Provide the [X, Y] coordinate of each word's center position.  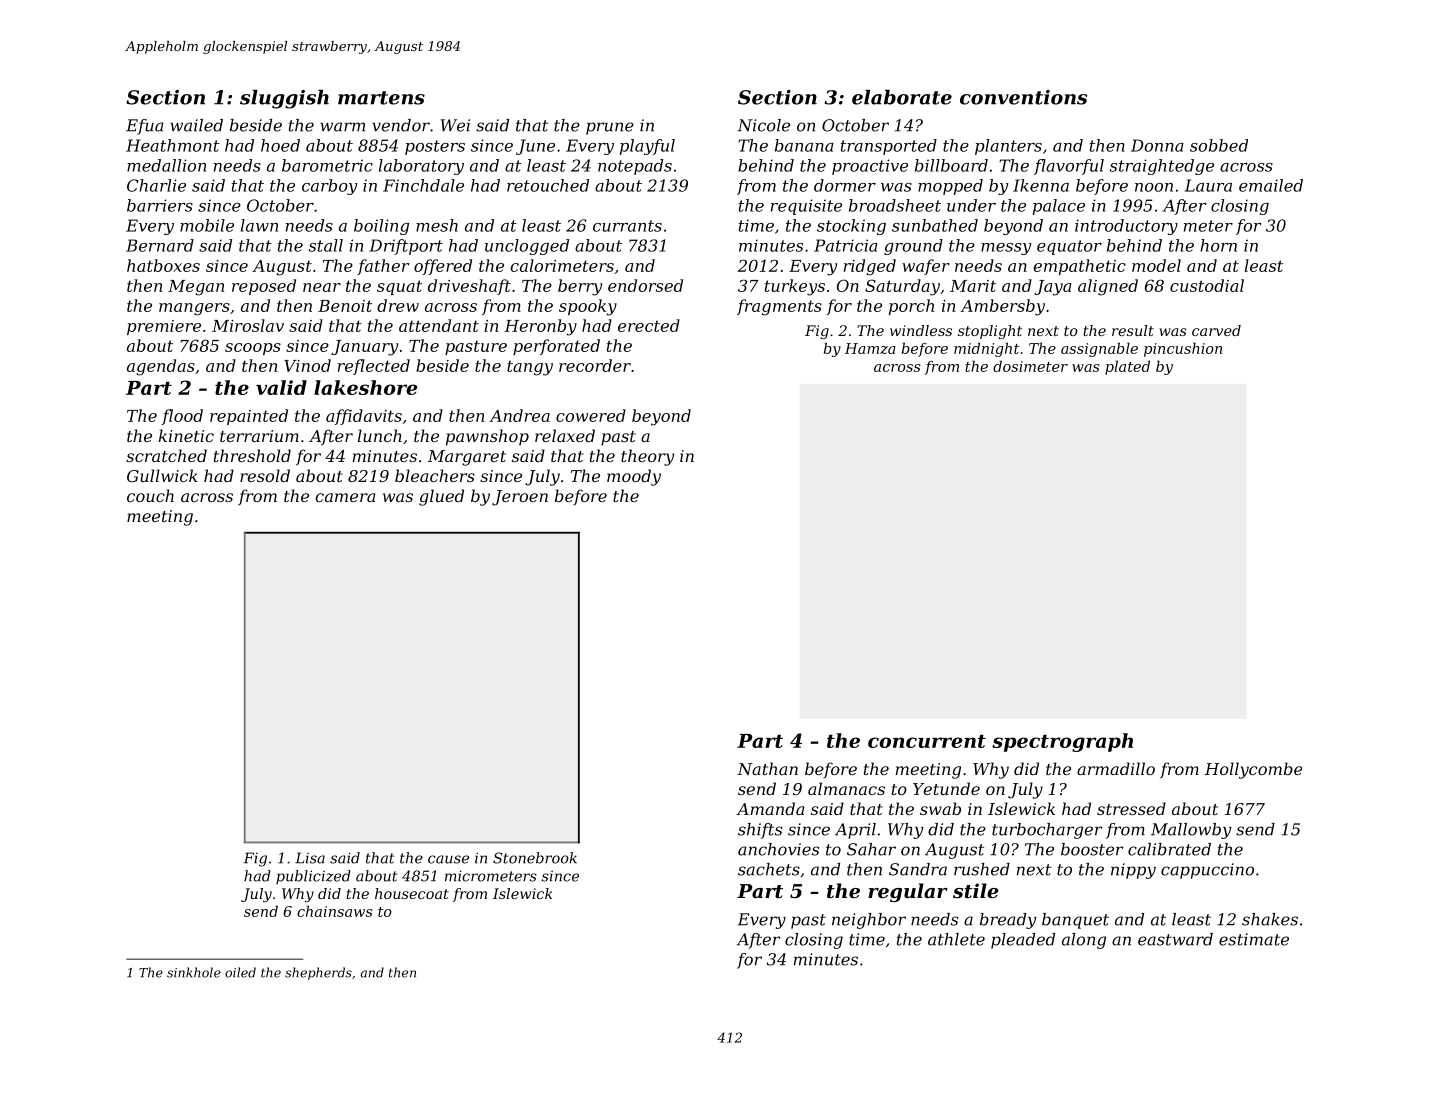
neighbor [869, 921]
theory [647, 457]
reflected [374, 367]
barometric [327, 165]
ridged [870, 267]
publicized [313, 877]
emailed [1271, 185]
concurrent [927, 741]
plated [1127, 367]
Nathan [767, 768]
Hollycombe [1253, 770]
